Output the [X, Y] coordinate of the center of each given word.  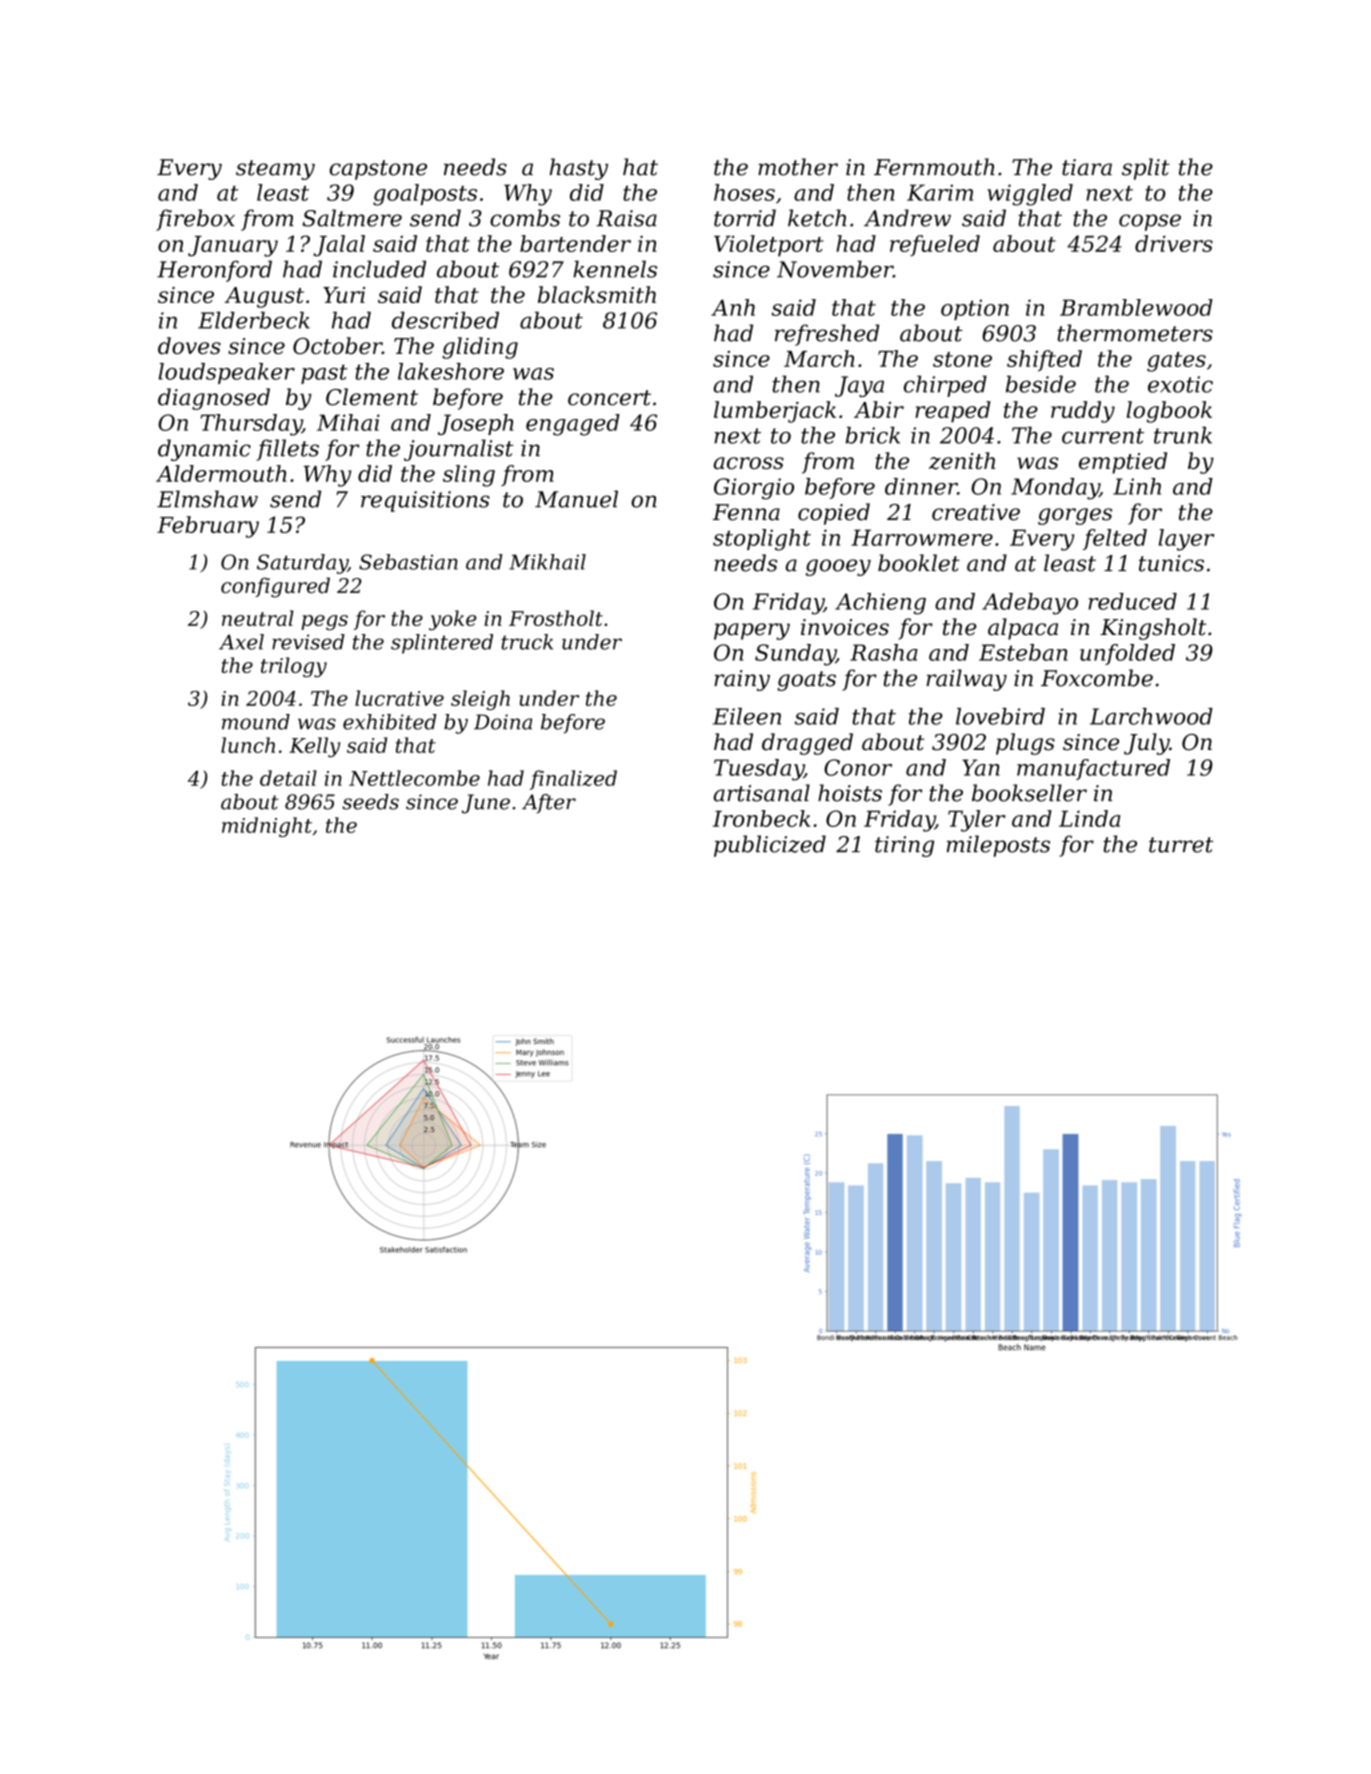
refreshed [827, 335]
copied [834, 514]
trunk [1183, 435]
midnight [267, 827]
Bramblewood [1136, 307]
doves [189, 345]
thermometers [1135, 333]
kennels [615, 269]
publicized [770, 846]
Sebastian [408, 562]
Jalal [339, 246]
